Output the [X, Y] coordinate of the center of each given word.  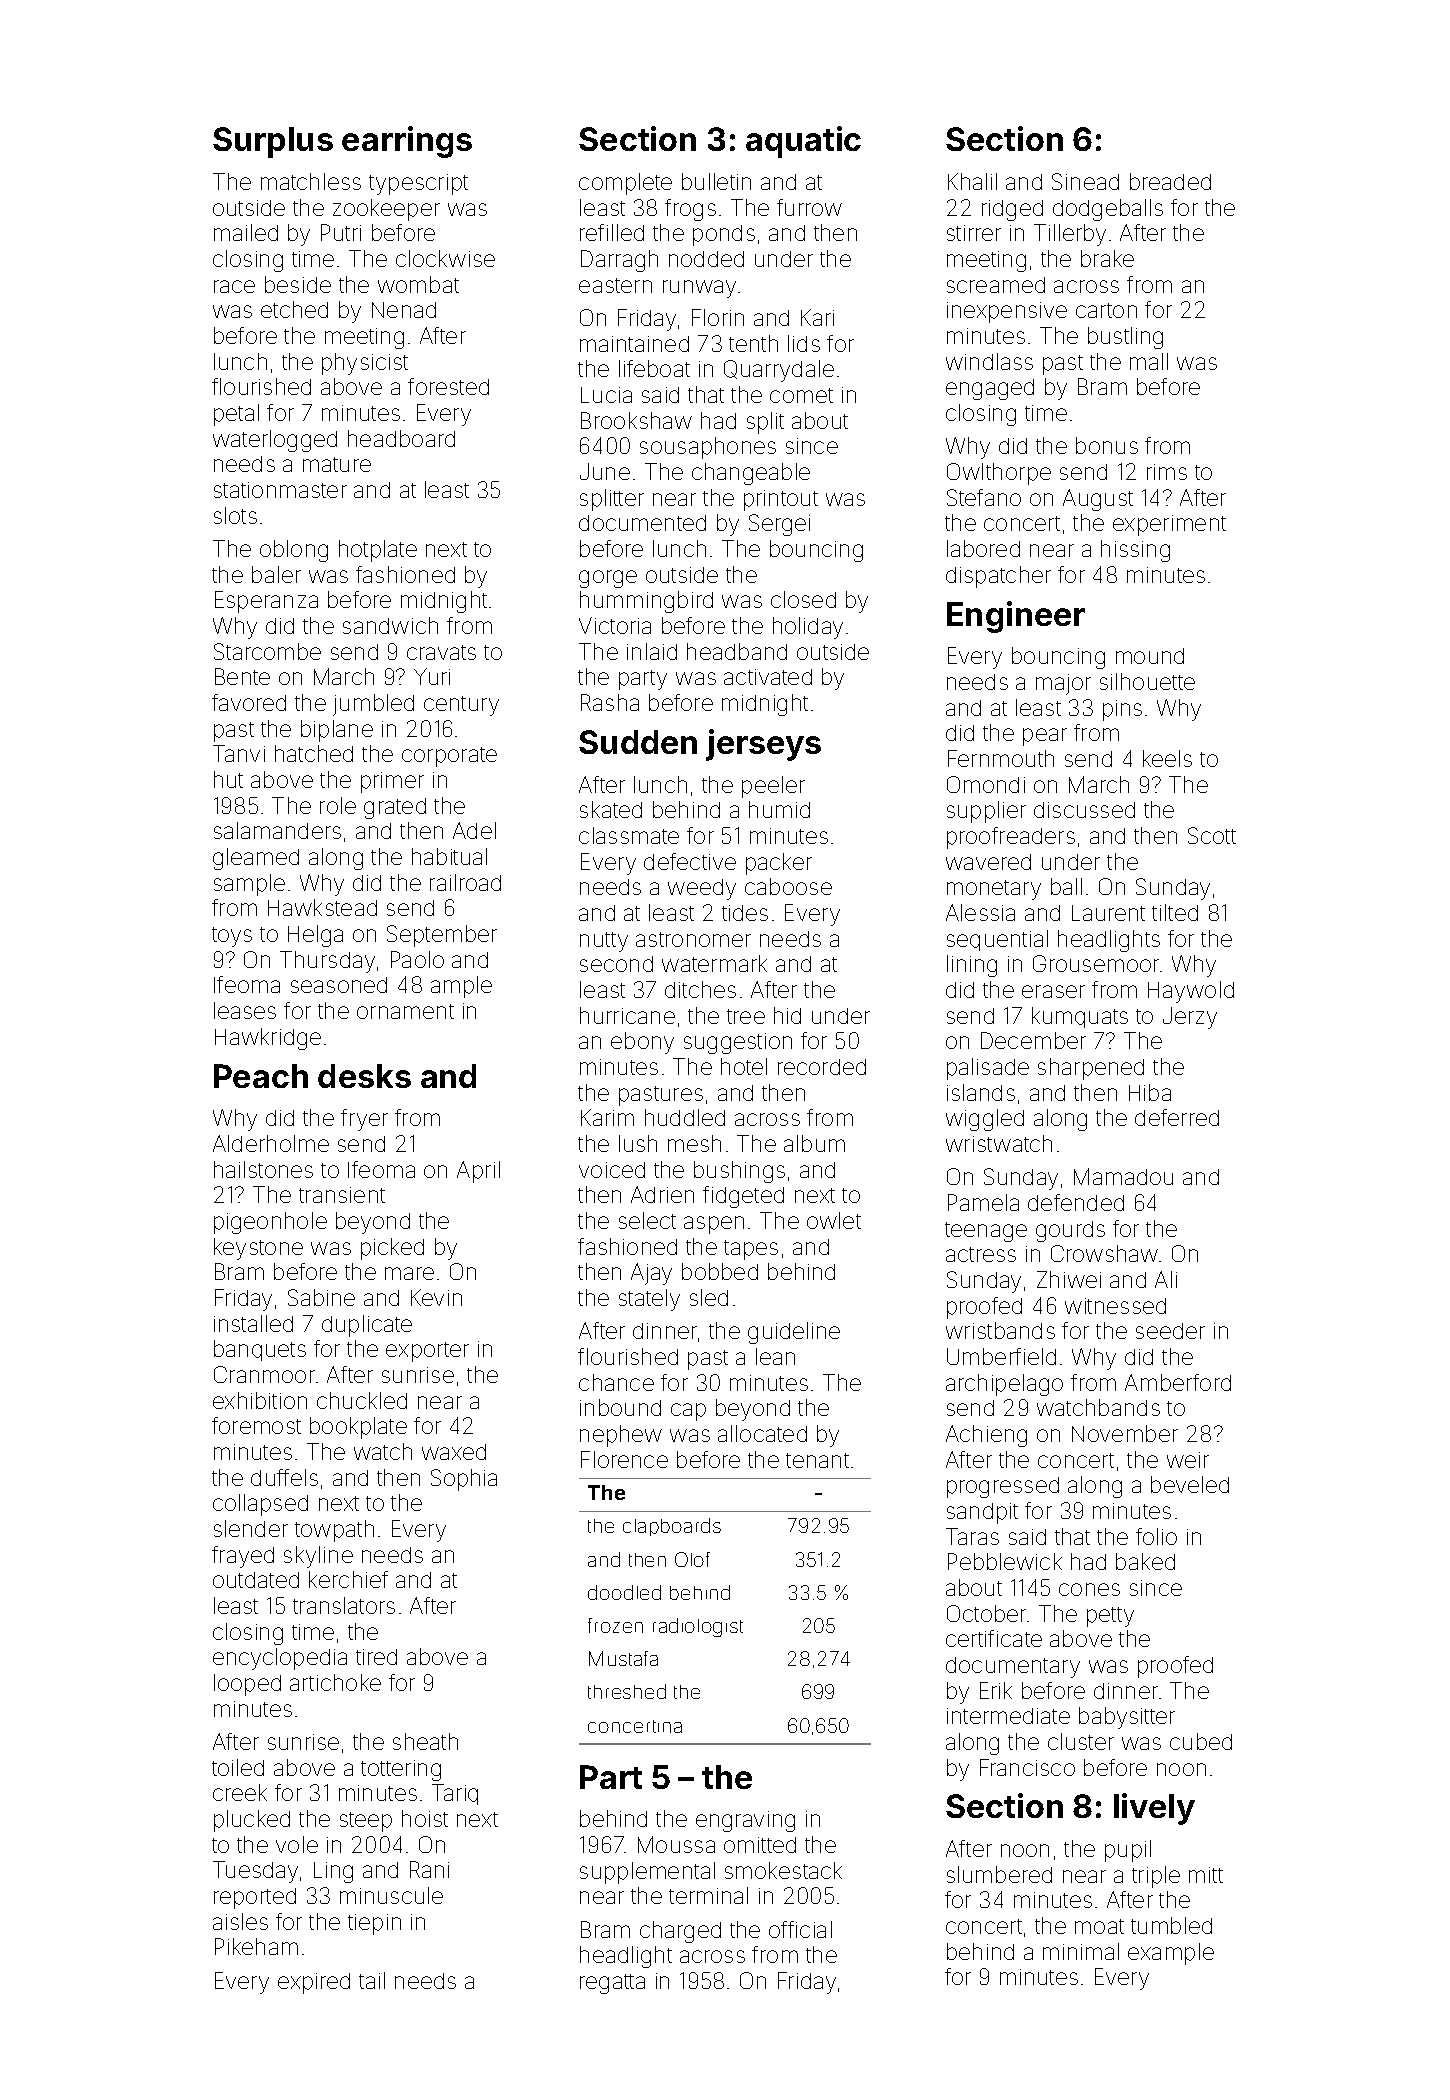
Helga [315, 936]
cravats [441, 652]
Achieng [986, 1436]
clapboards [672, 1527]
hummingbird [646, 602]
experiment [1169, 525]
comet [801, 395]
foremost [256, 1425]
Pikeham [256, 1946]
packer [779, 864]
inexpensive [1007, 312]
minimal [1081, 1951]
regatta [612, 1984]
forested [448, 386]
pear [1045, 737]
